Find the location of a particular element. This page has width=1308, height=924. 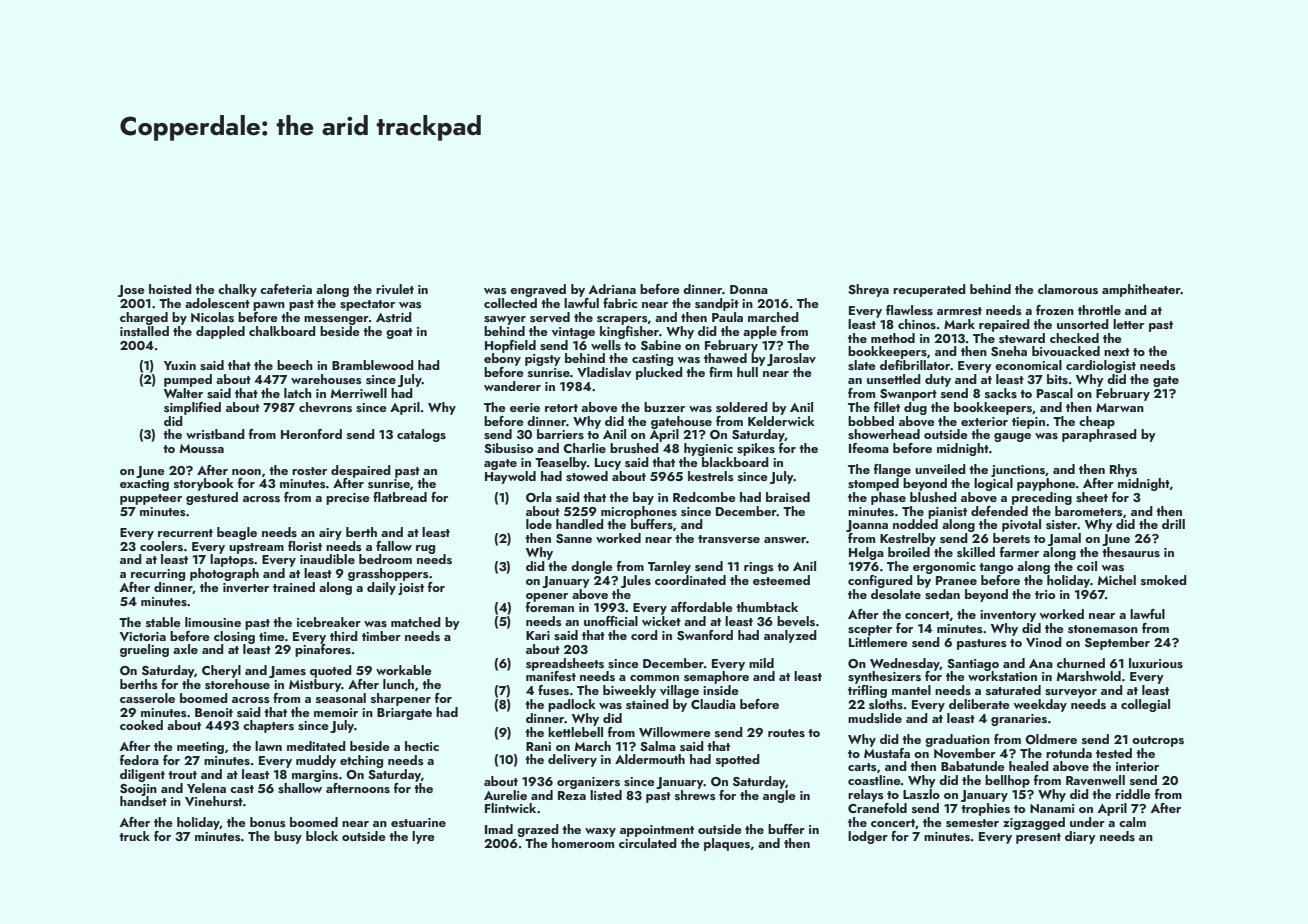

Rani is located at coordinates (538, 746).
